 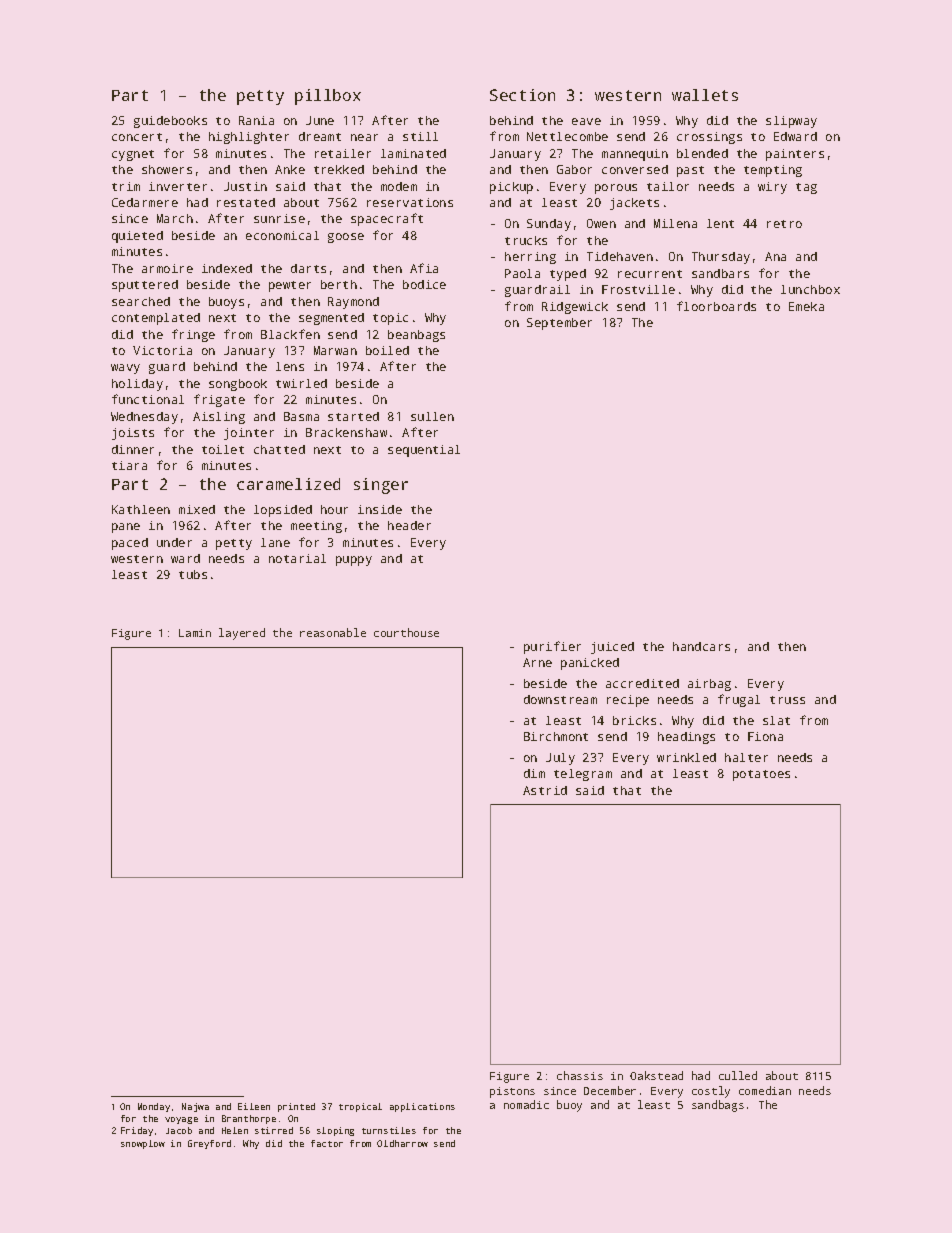 What do you see at coordinates (170, 122) in the screenshot?
I see `guidebooks` at bounding box center [170, 122].
